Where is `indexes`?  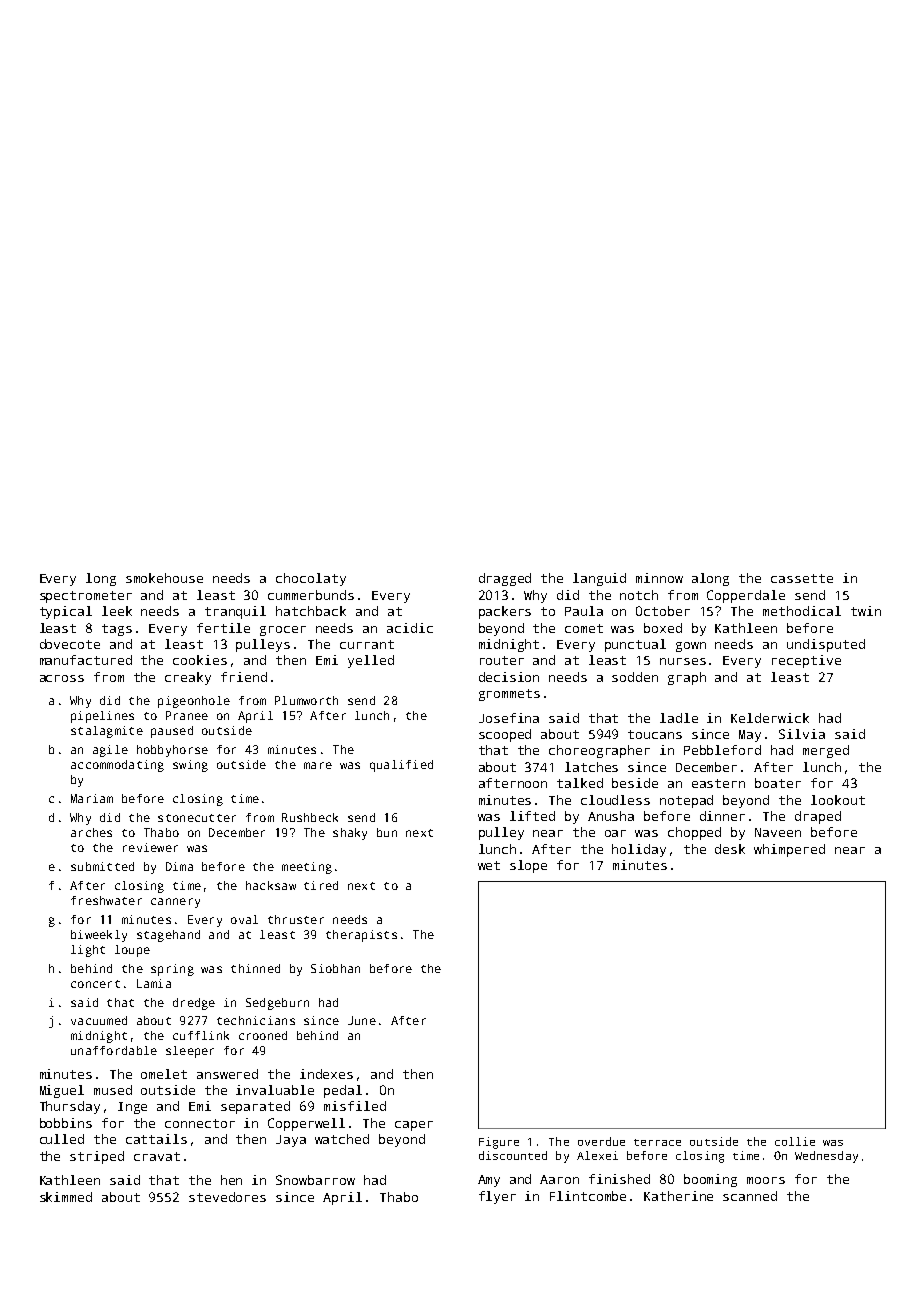 indexes is located at coordinates (326, 1074).
